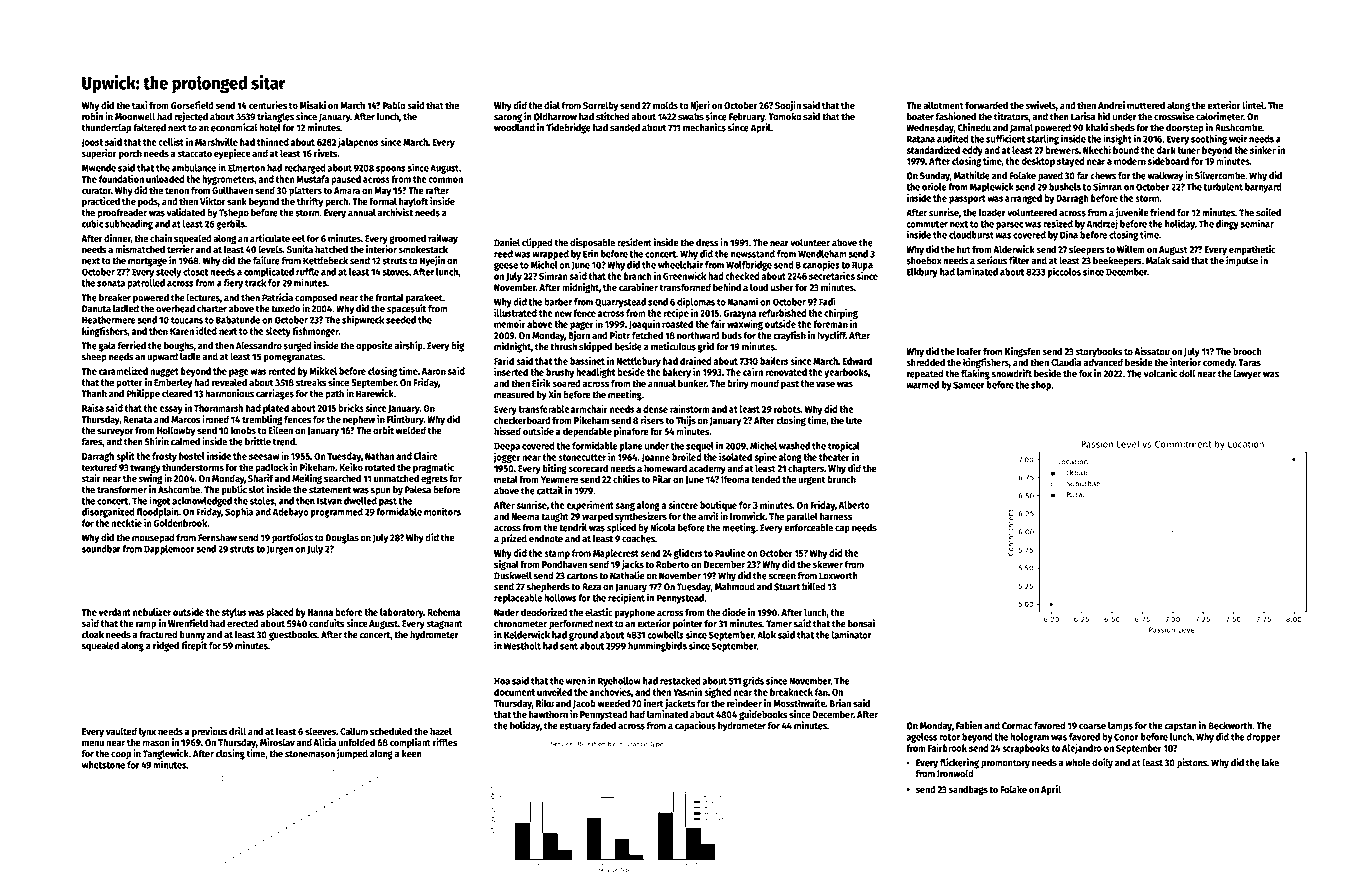 The height and width of the document is (887, 1372). Describe the element at coordinates (964, 249) in the document. I see `hut` at that location.
